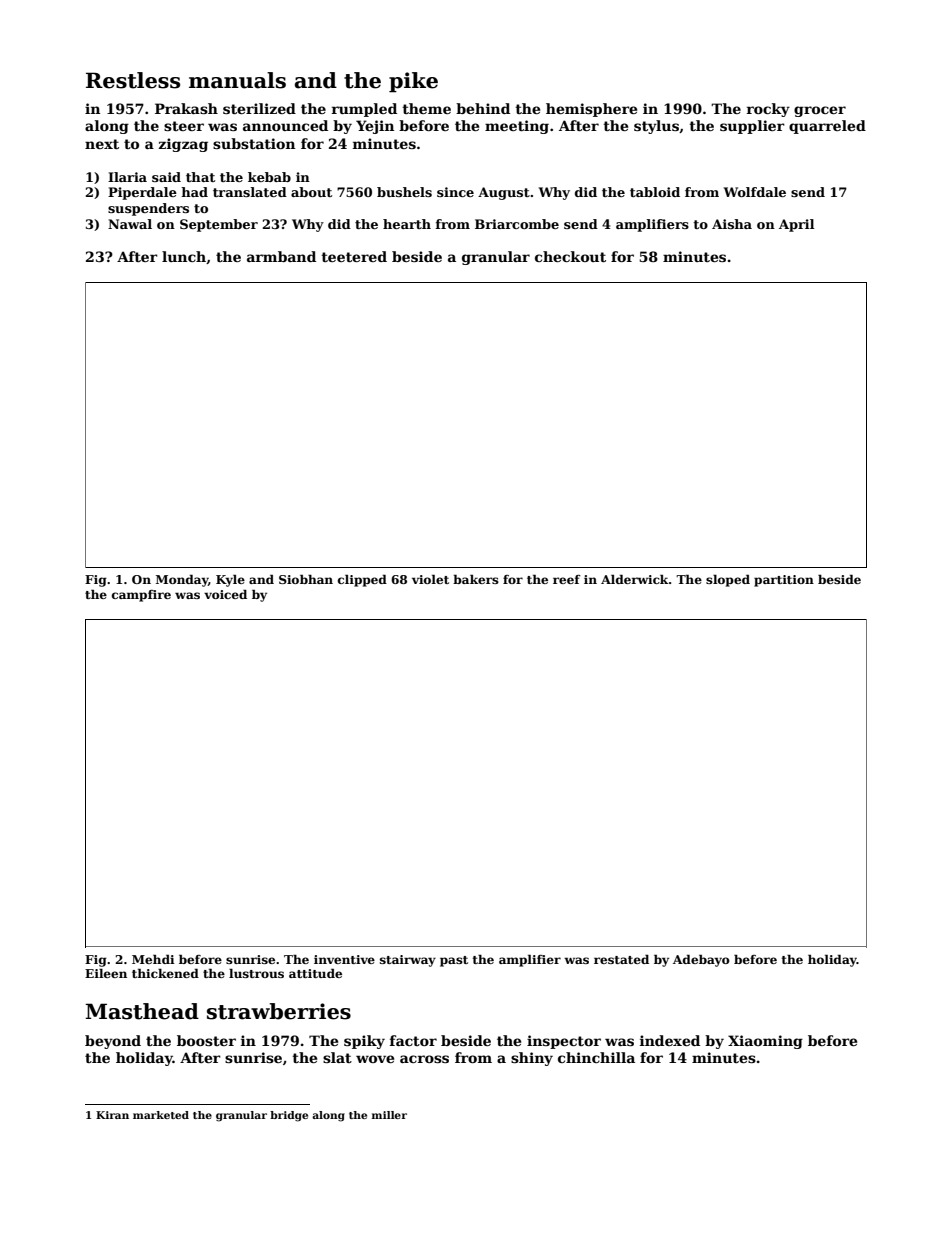  I want to click on bakers, so click(476, 579).
